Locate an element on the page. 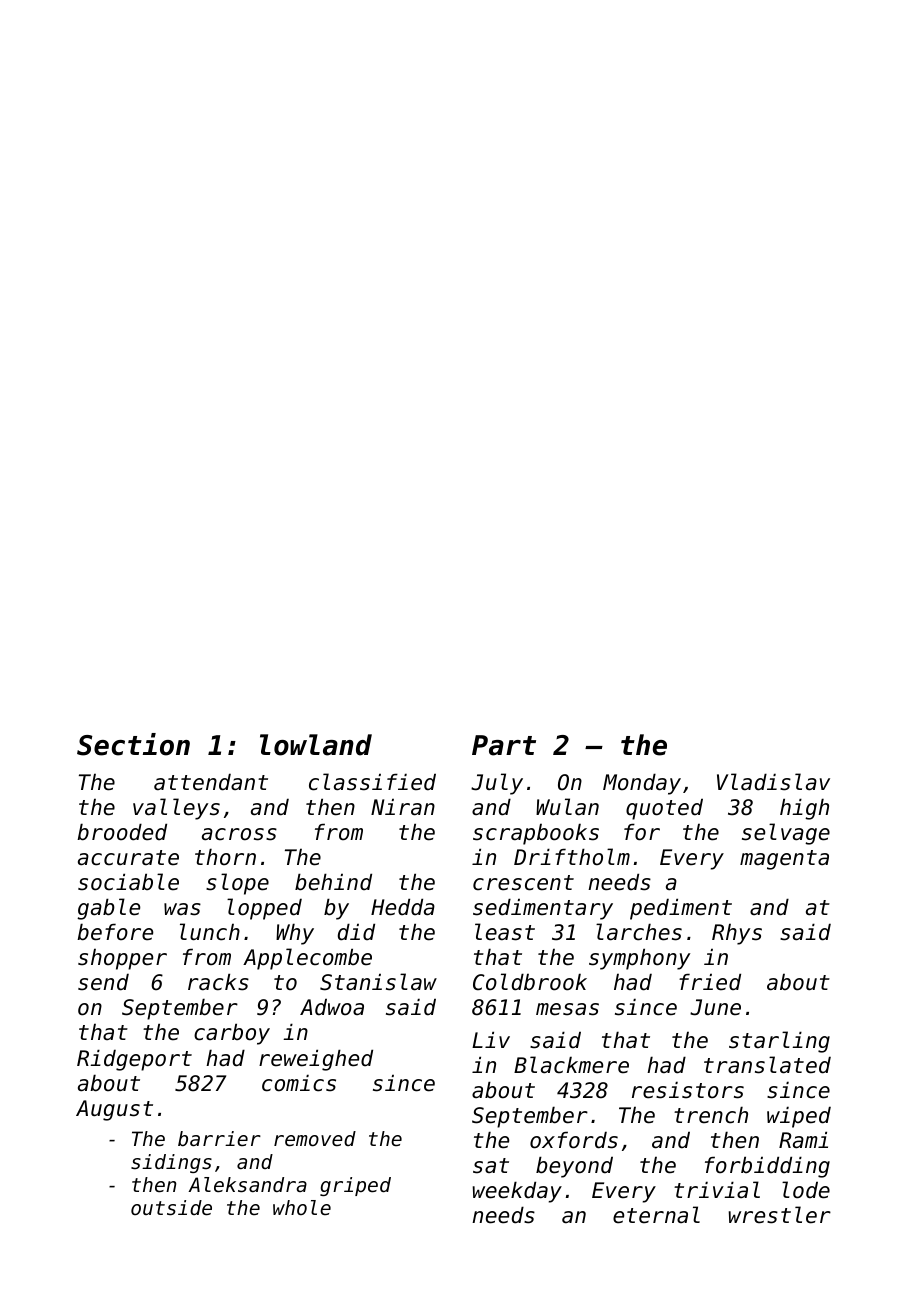 This document has height=1290, width=908. oxfords is located at coordinates (574, 1140).
